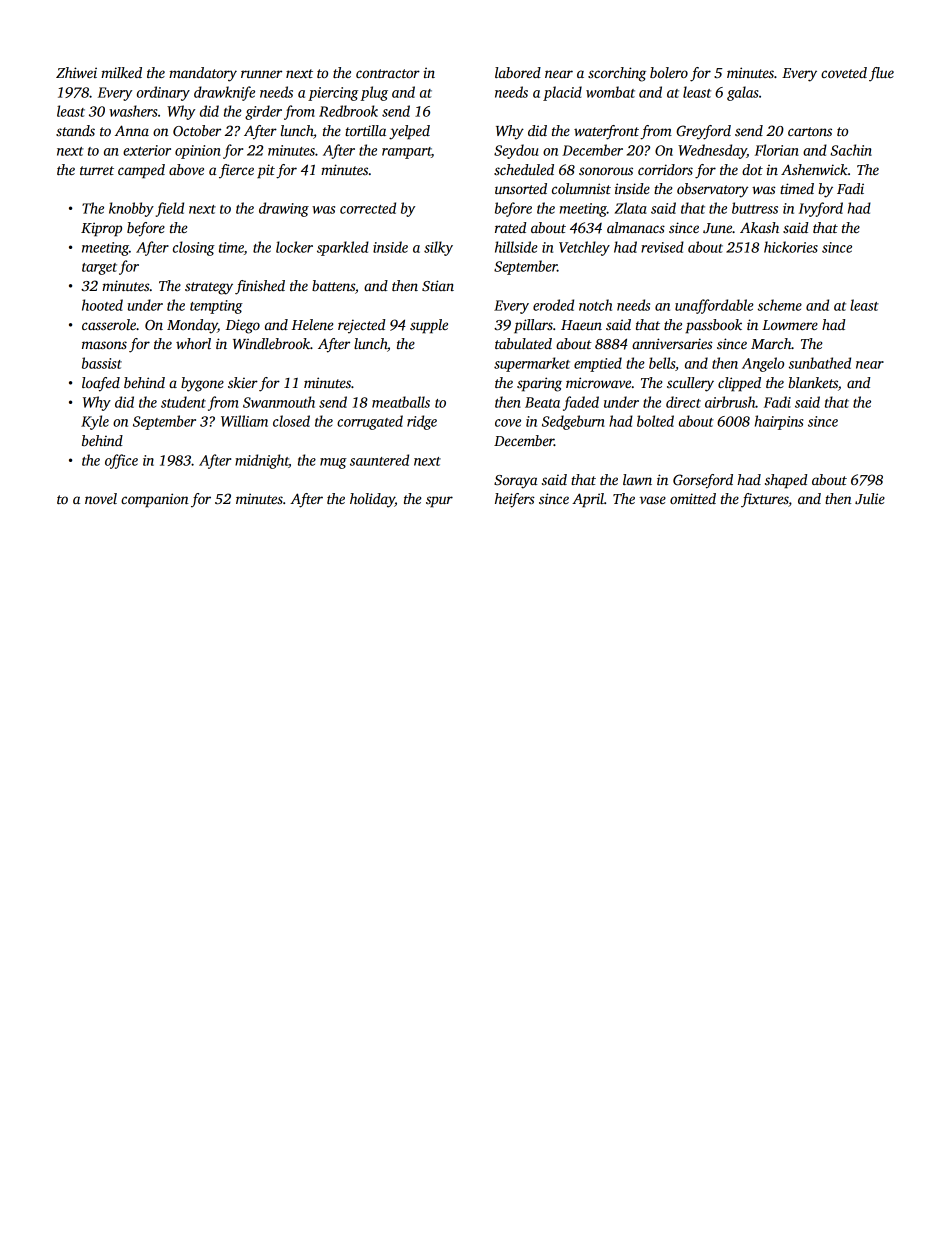  I want to click on Ivyford, so click(821, 209).
